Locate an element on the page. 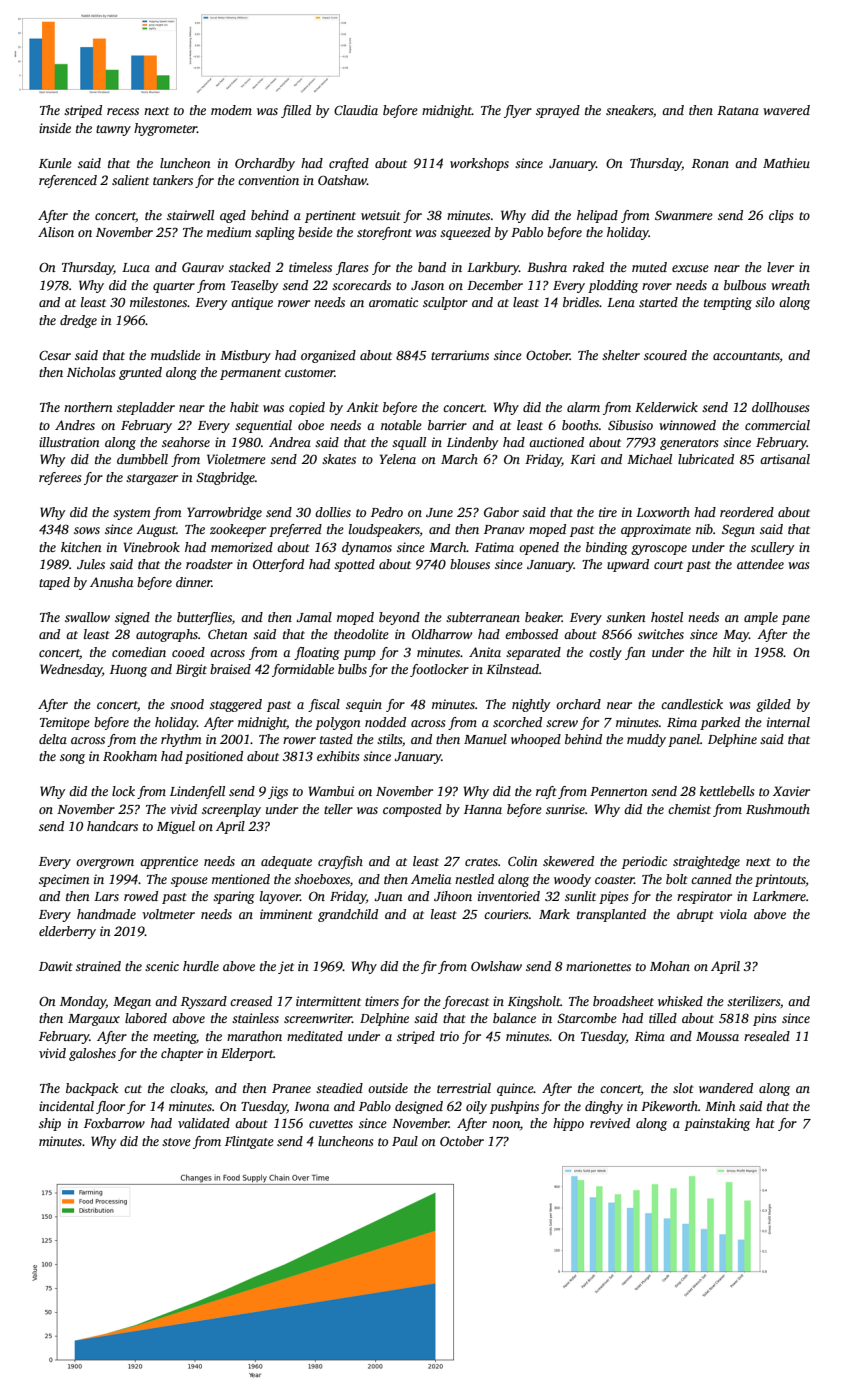  swallow is located at coordinates (87, 617).
